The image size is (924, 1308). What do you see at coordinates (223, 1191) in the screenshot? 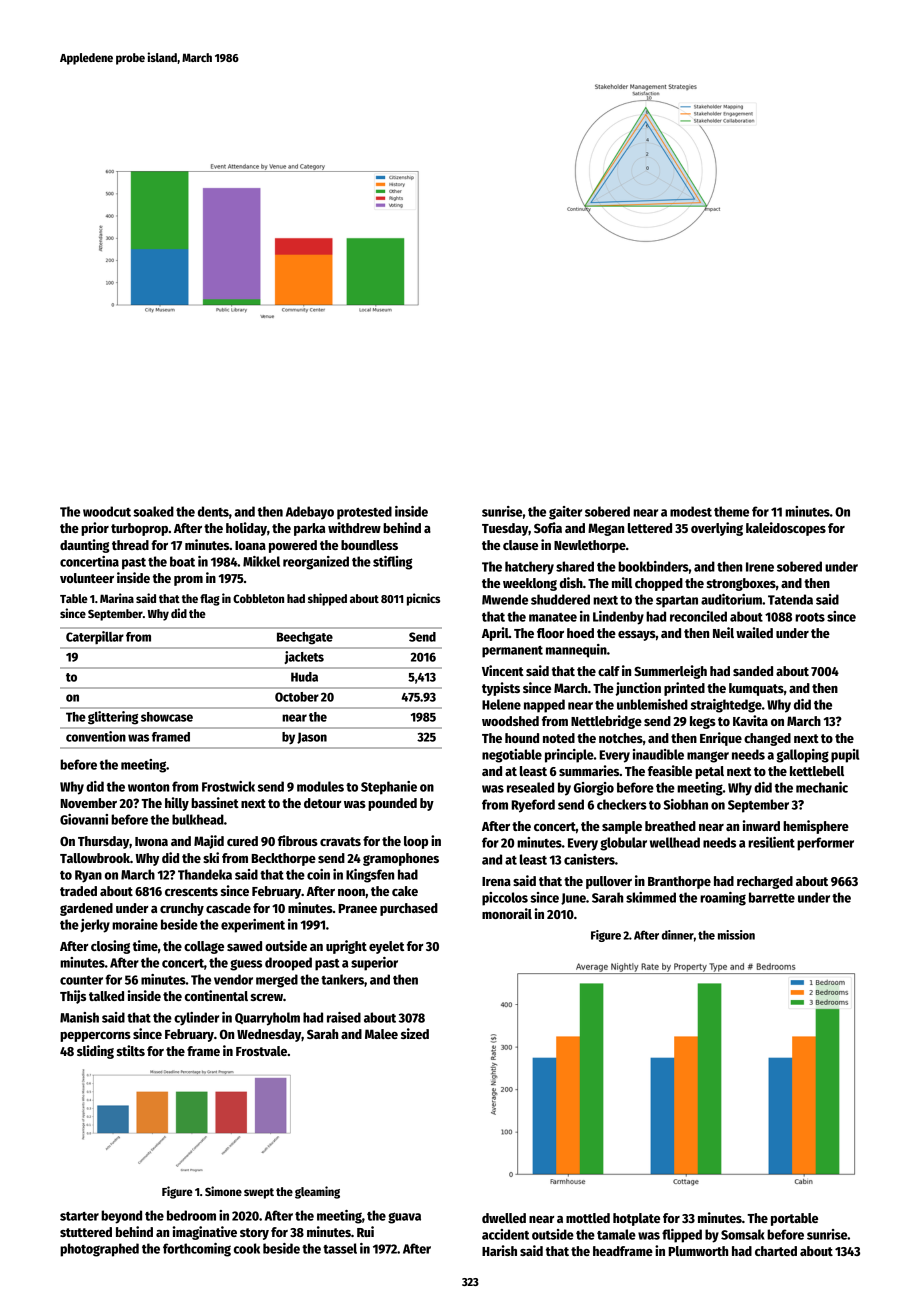
I see `Simone` at bounding box center [223, 1191].
